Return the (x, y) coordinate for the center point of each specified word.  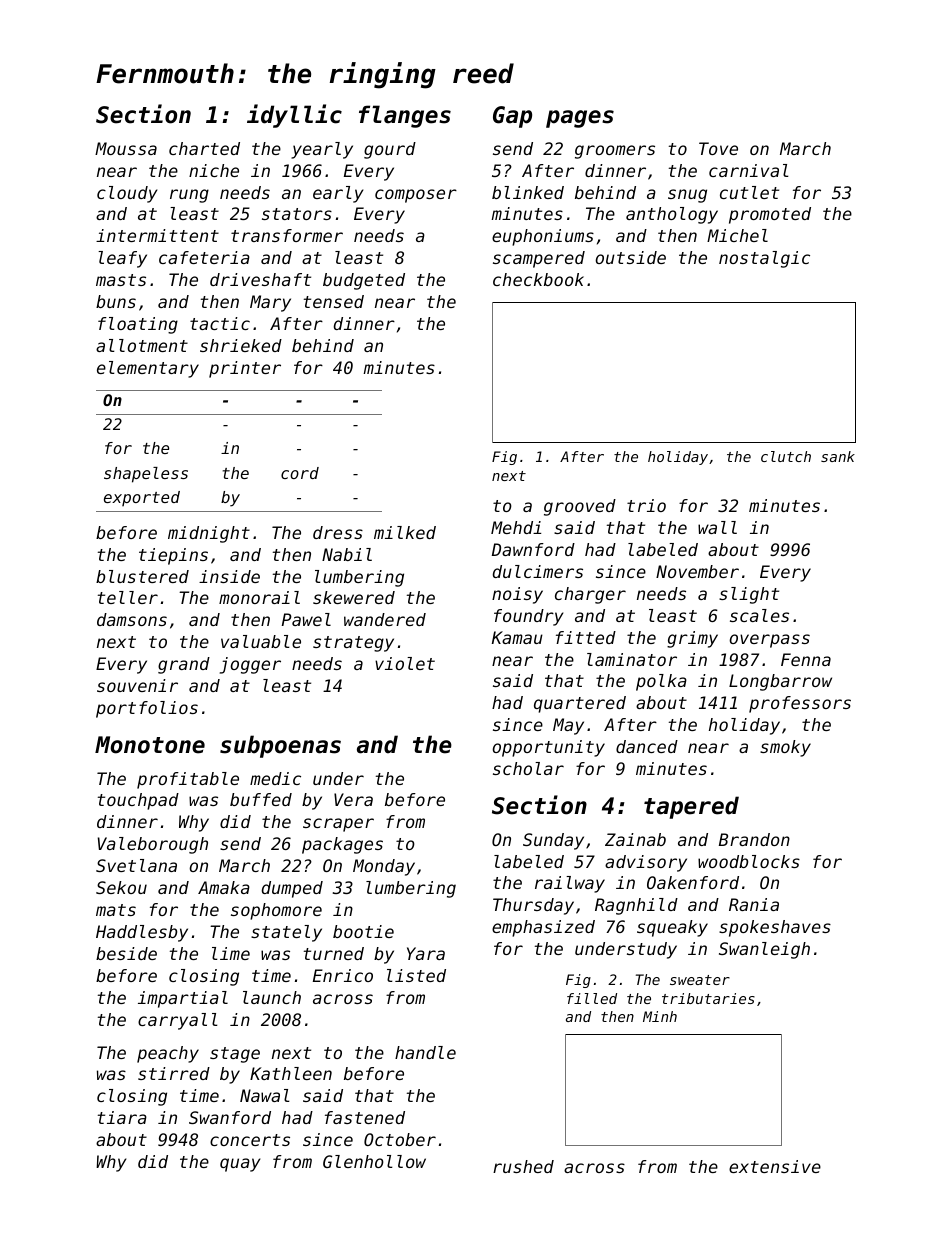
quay (240, 1165)
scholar (528, 768)
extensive (775, 1166)
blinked (528, 192)
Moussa (126, 148)
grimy (692, 639)
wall (717, 527)
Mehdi (516, 527)
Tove (718, 148)
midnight (209, 534)
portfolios (147, 709)
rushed (523, 1166)
